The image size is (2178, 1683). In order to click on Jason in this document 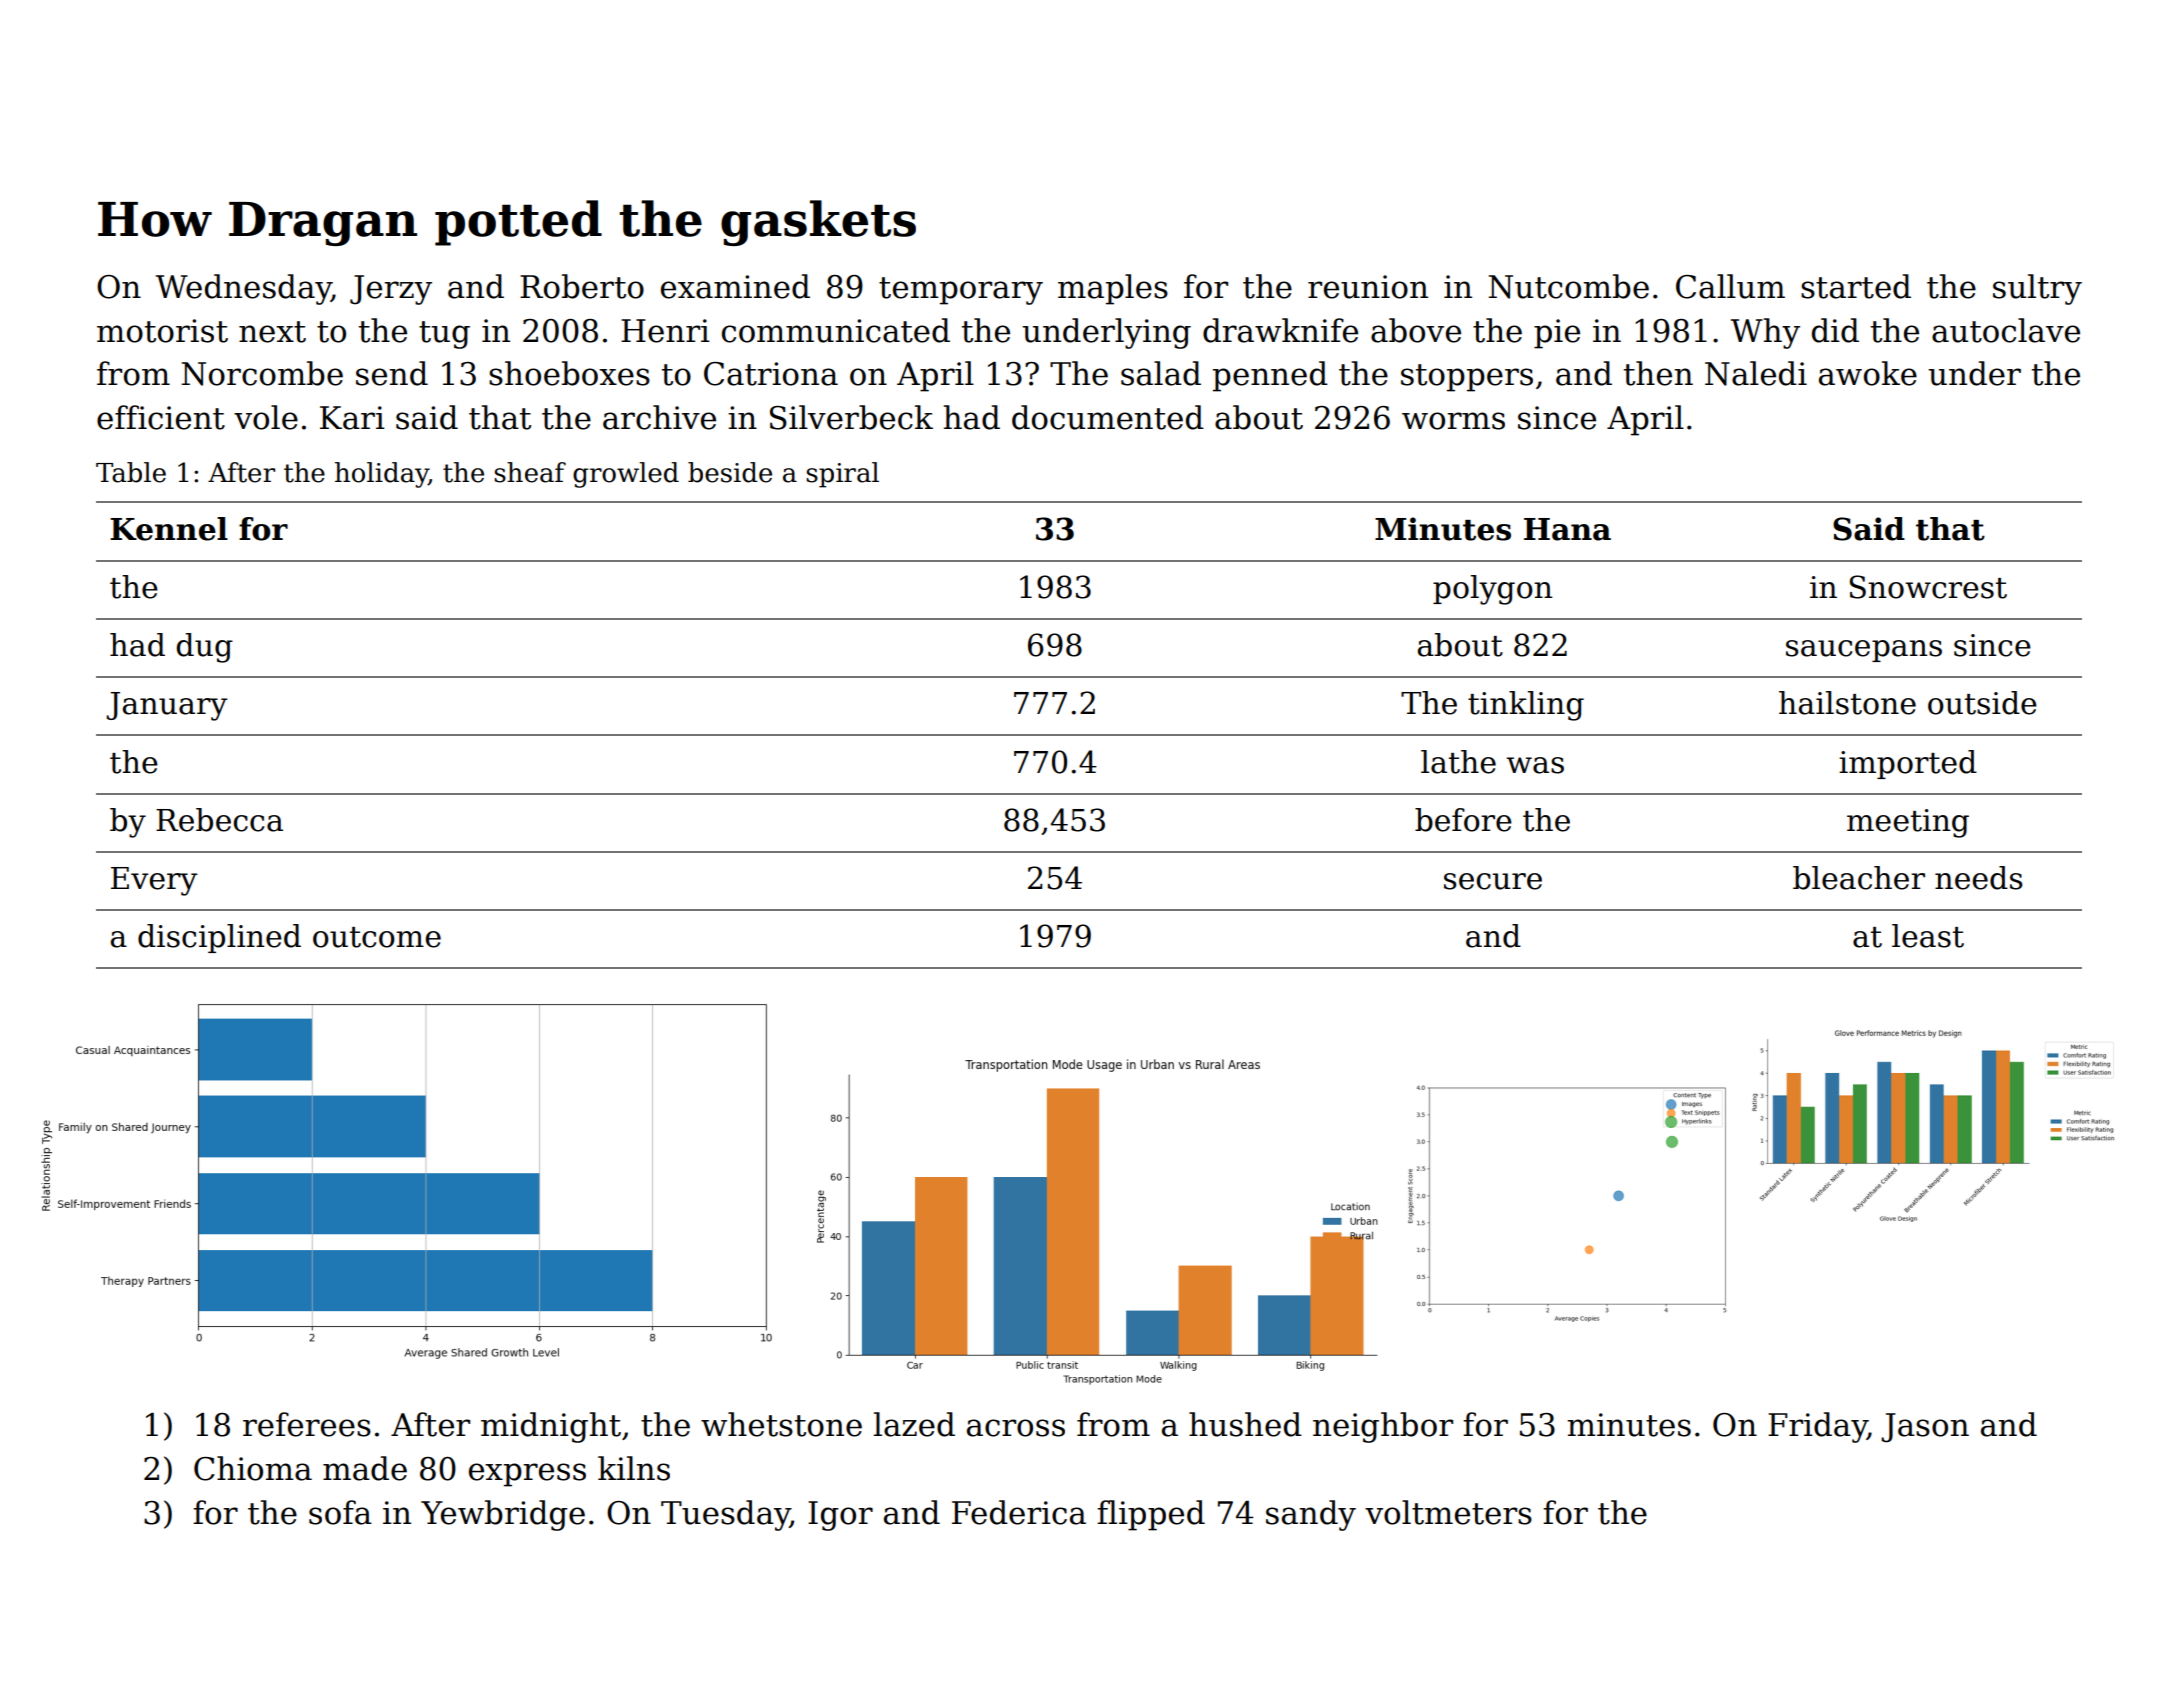, I will do `click(1925, 1428)`.
